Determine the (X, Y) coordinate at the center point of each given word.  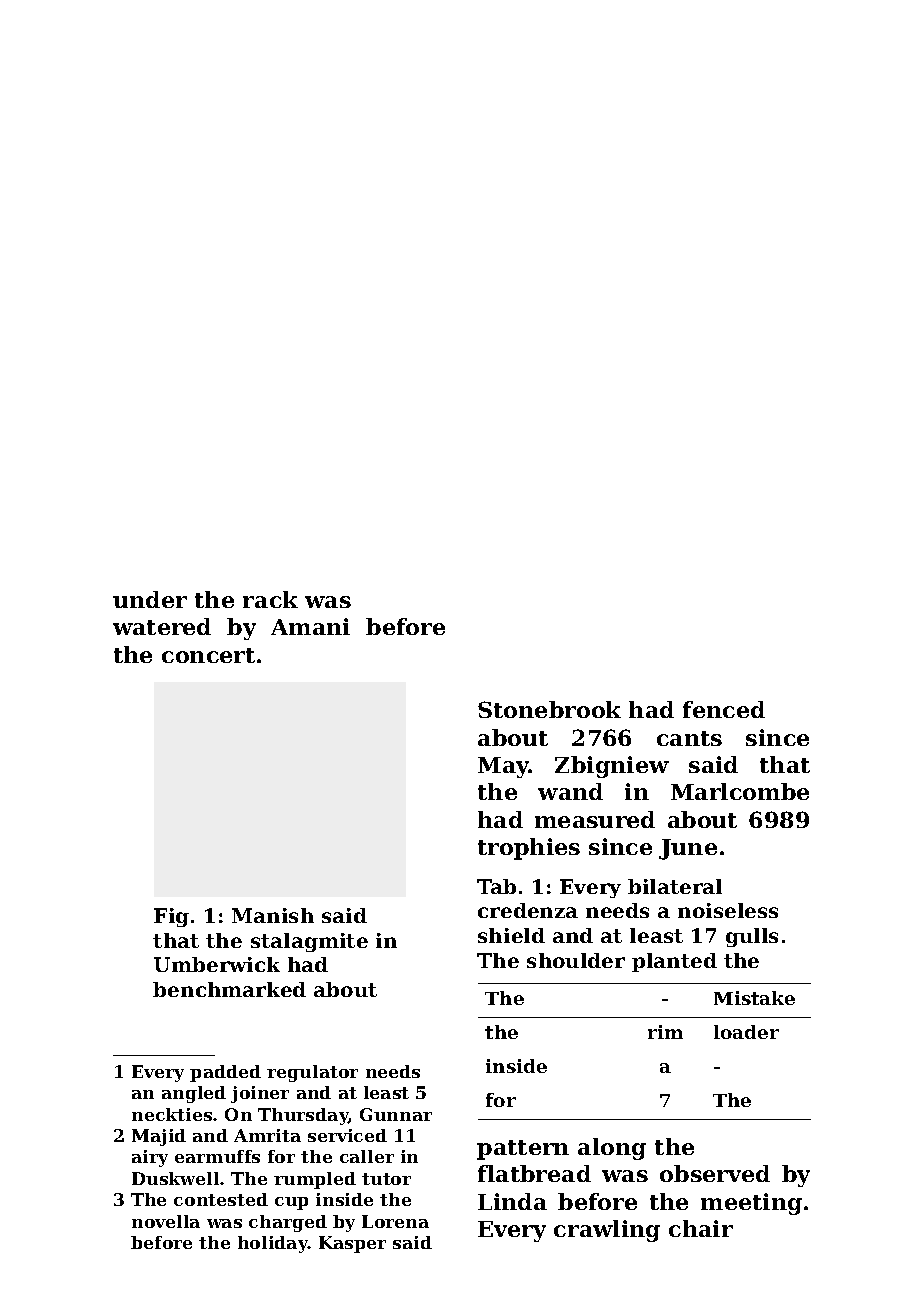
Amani (310, 626)
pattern (523, 1150)
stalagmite (309, 942)
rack (270, 599)
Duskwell (175, 1178)
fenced (724, 709)
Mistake (754, 998)
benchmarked (229, 989)
